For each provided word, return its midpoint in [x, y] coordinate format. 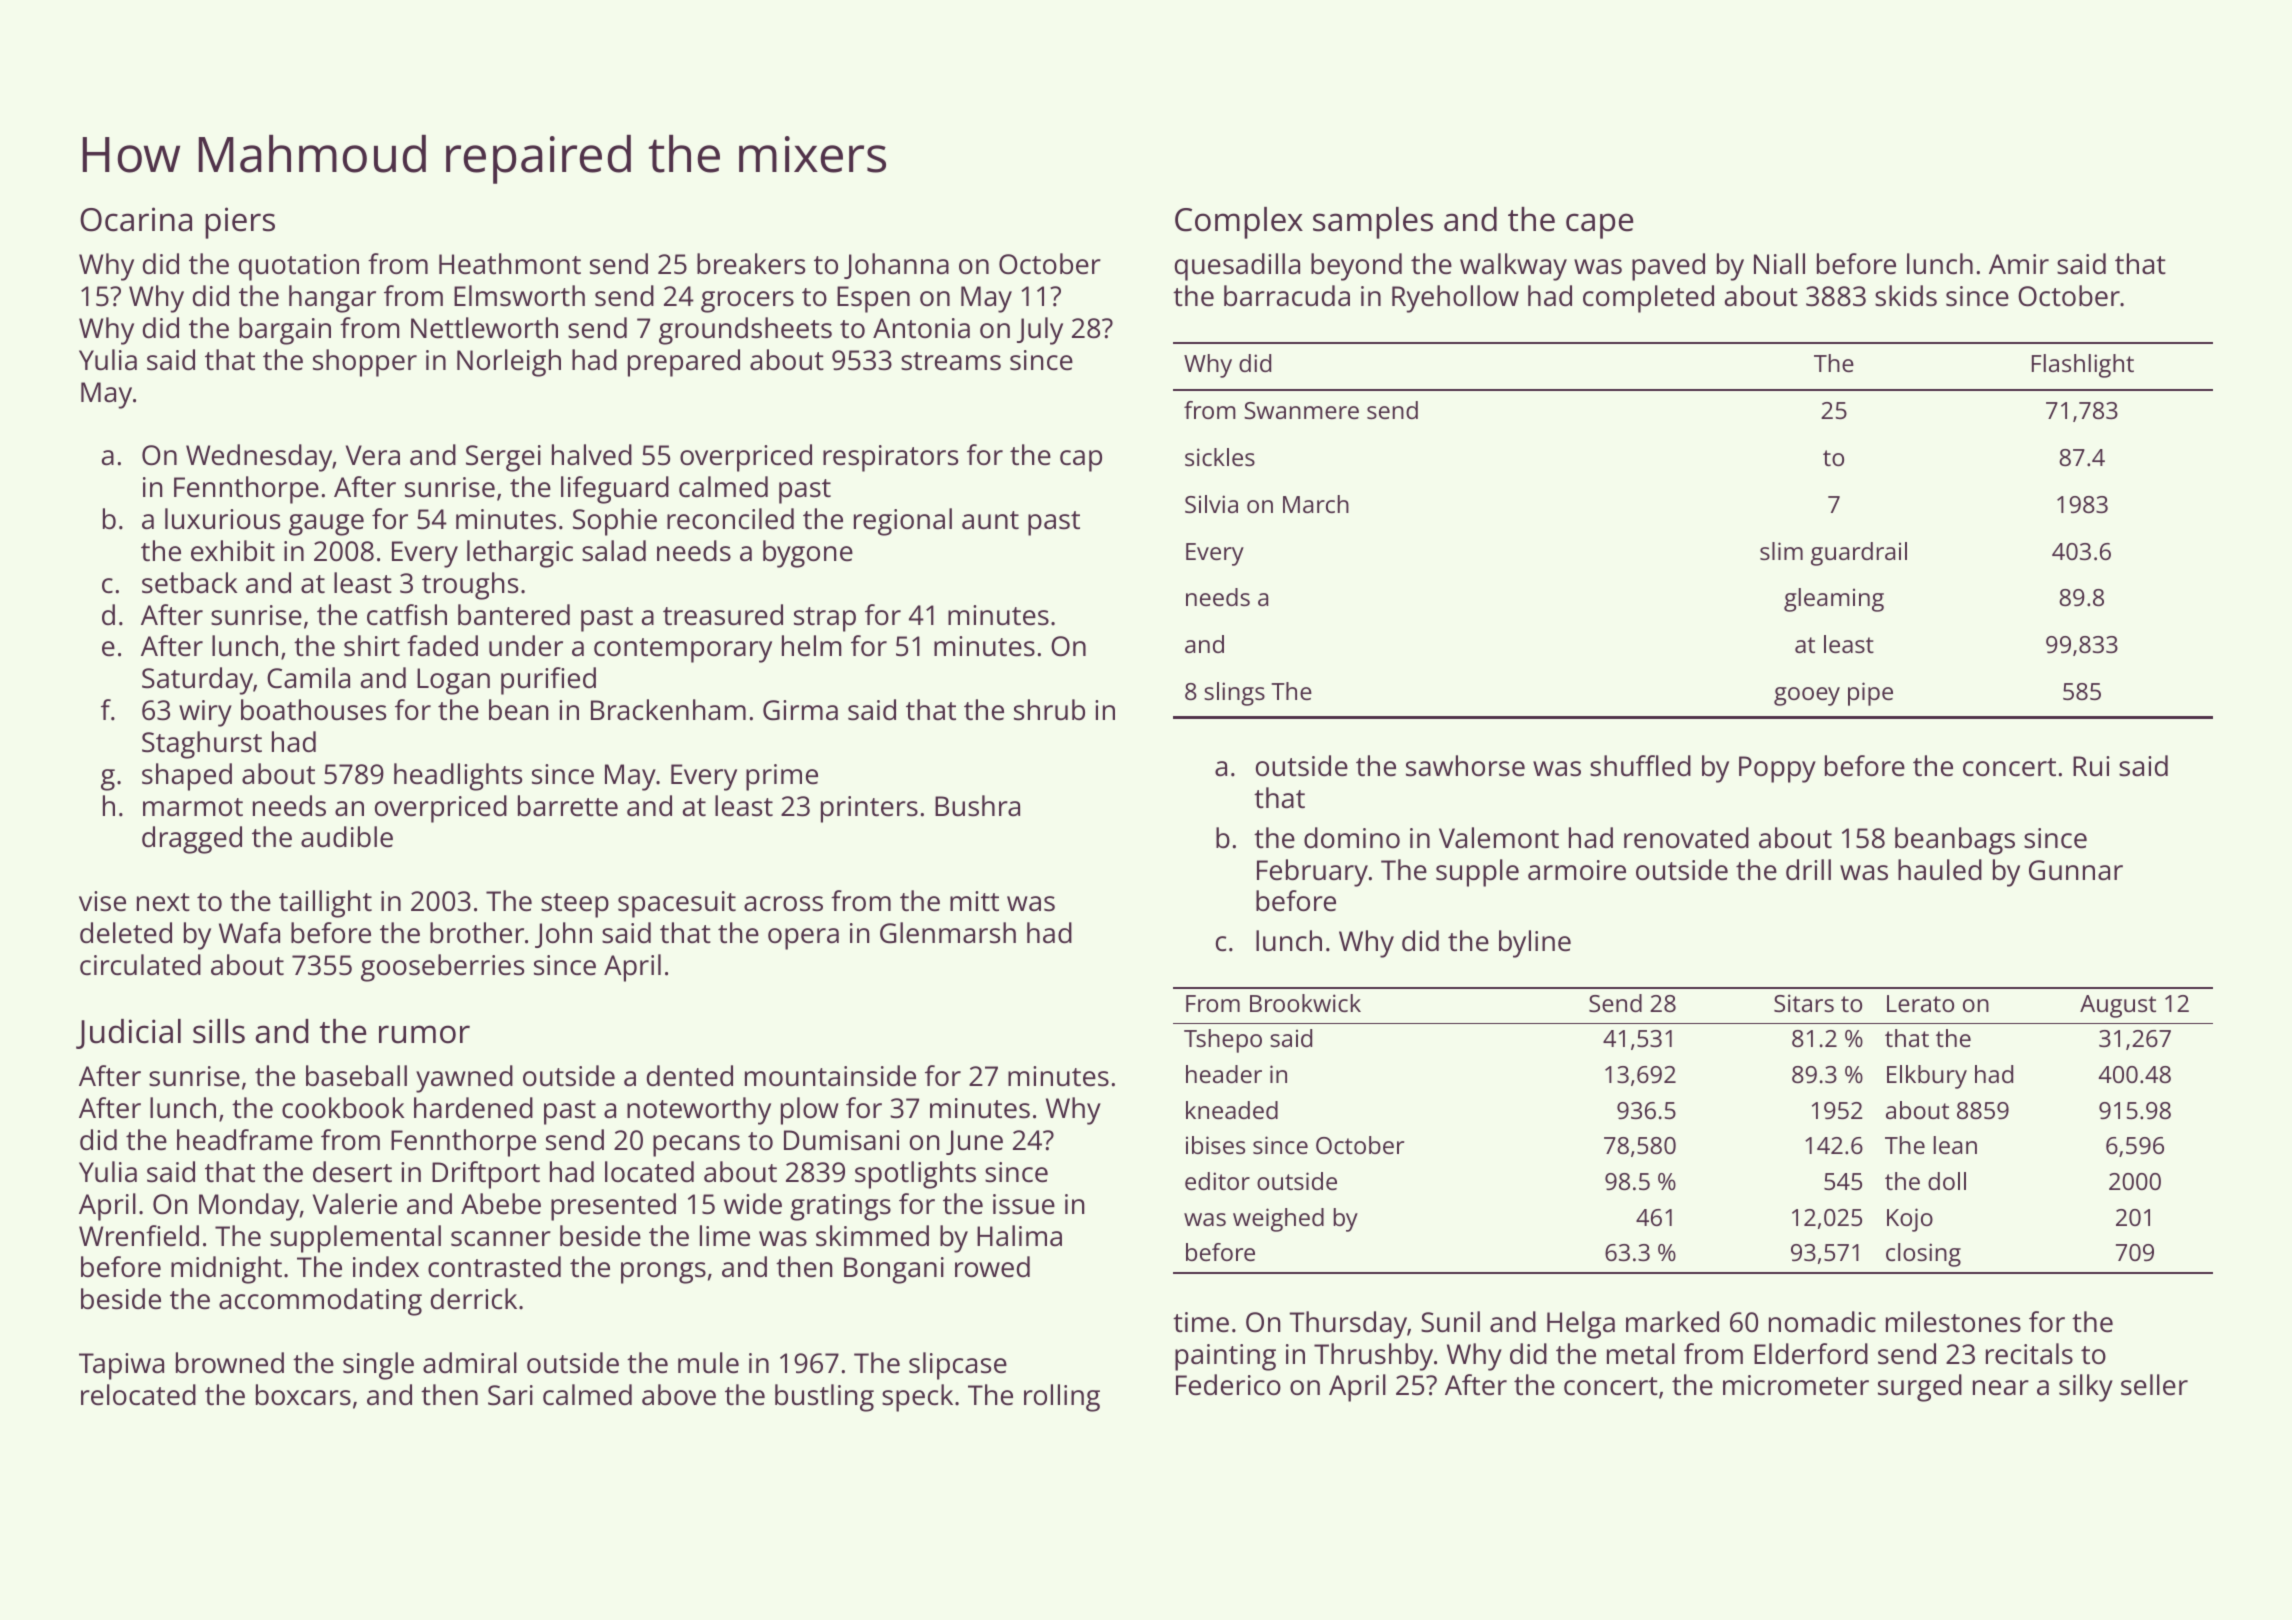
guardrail [1859, 554]
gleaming [1834, 600]
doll [1947, 1181]
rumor [424, 1034]
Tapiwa [121, 1366]
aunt [990, 520]
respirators [890, 458]
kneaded [1232, 1110]
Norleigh [509, 363]
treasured [723, 615]
